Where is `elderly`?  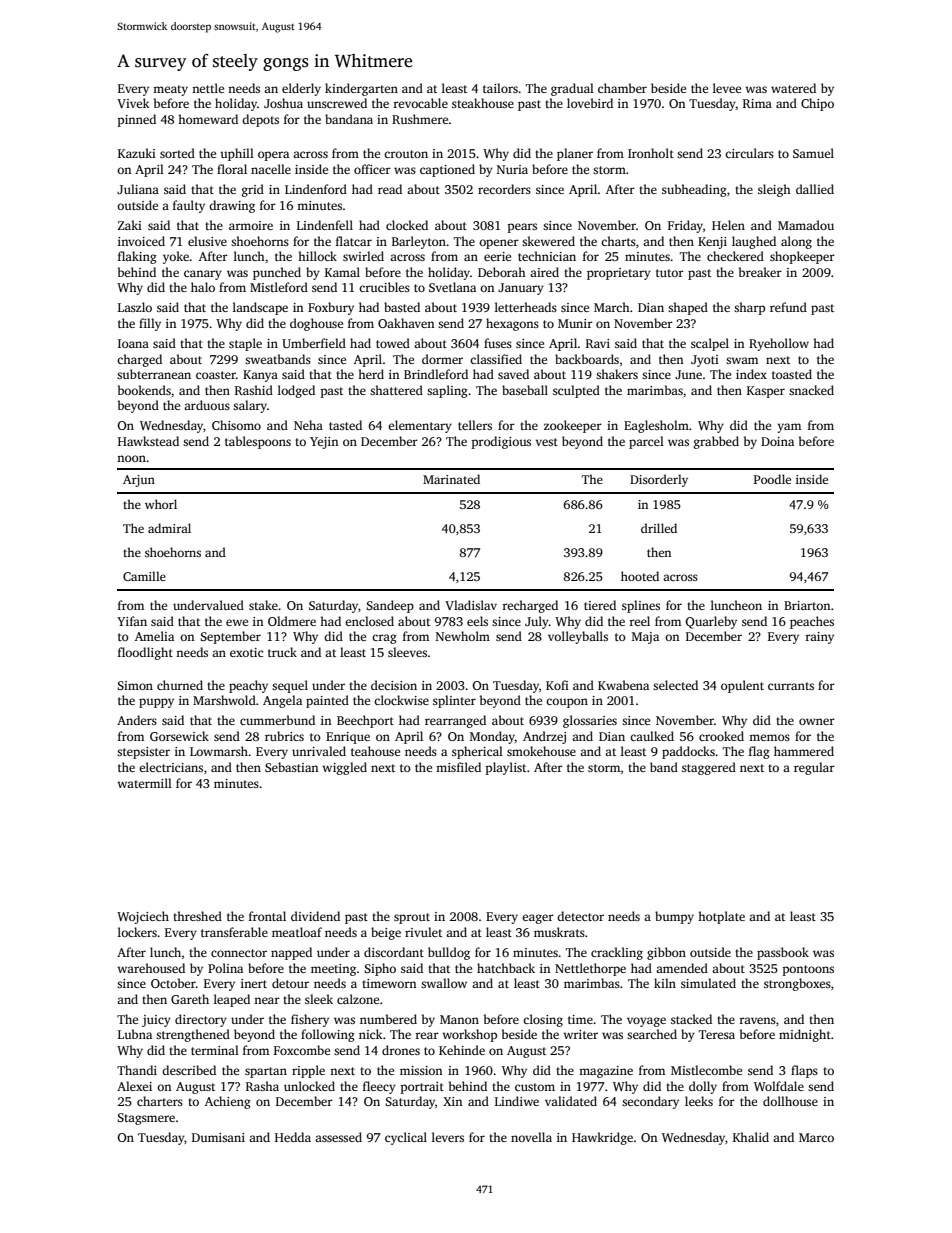 elderly is located at coordinates (301, 89).
